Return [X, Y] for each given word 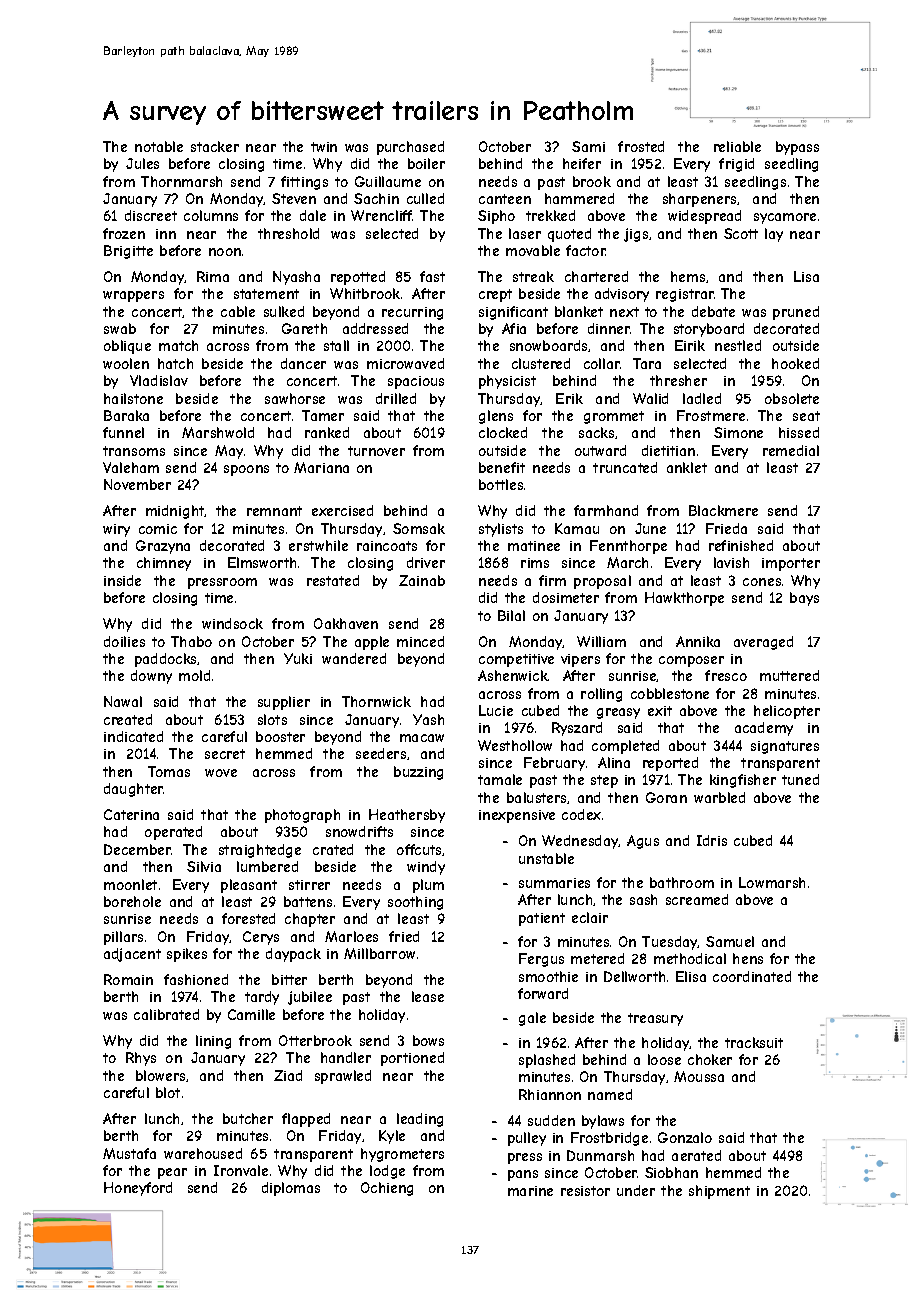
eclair [590, 917]
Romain [128, 979]
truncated [625, 467]
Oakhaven [346, 623]
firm [552, 580]
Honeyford [138, 1189]
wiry [116, 530]
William [601, 641]
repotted [358, 278]
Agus [643, 842]
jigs [636, 235]
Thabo [191, 641]
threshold [288, 233]
